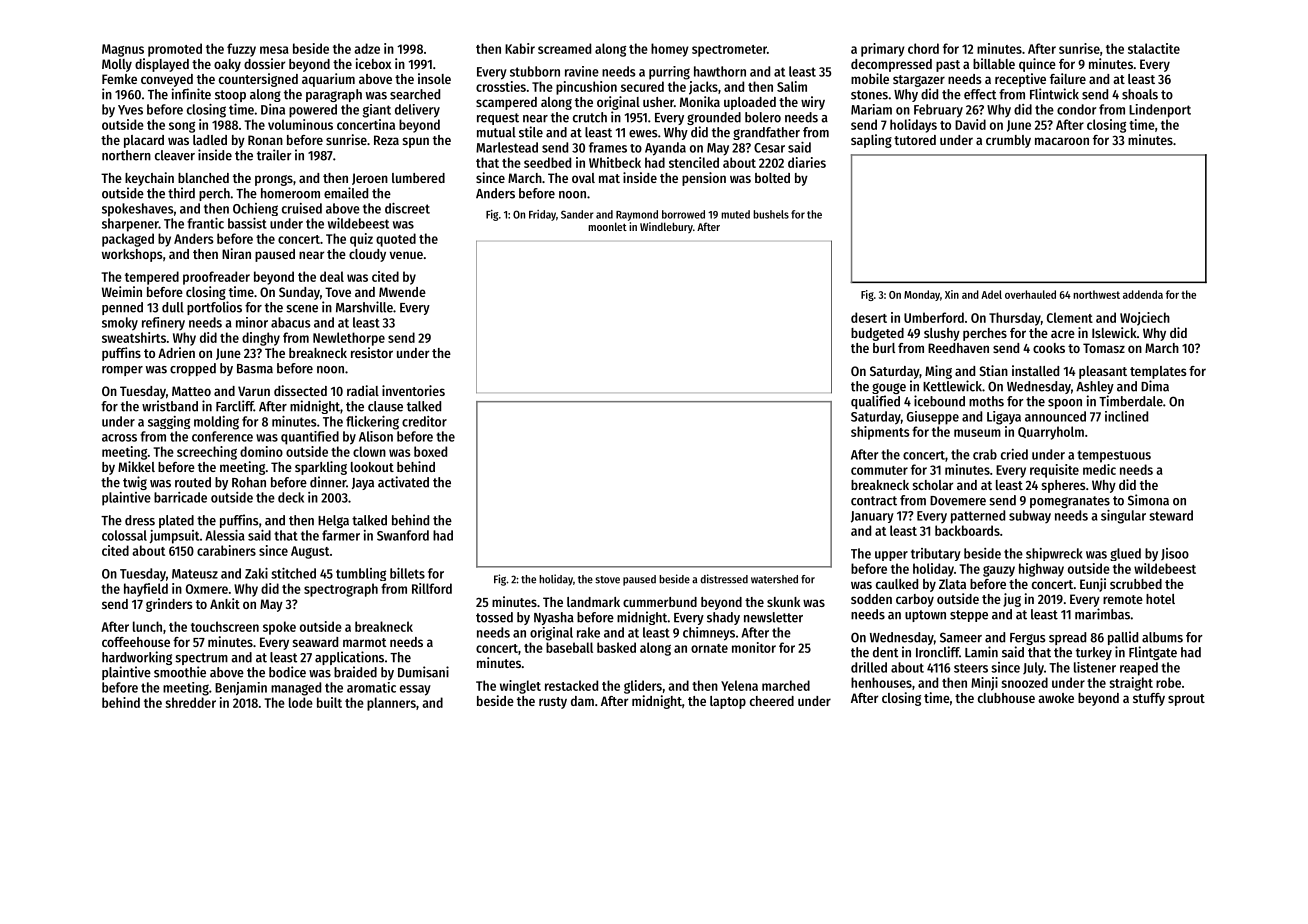 The width and height of the screenshot is (1308, 924). I want to click on Mwende, so click(402, 292).
